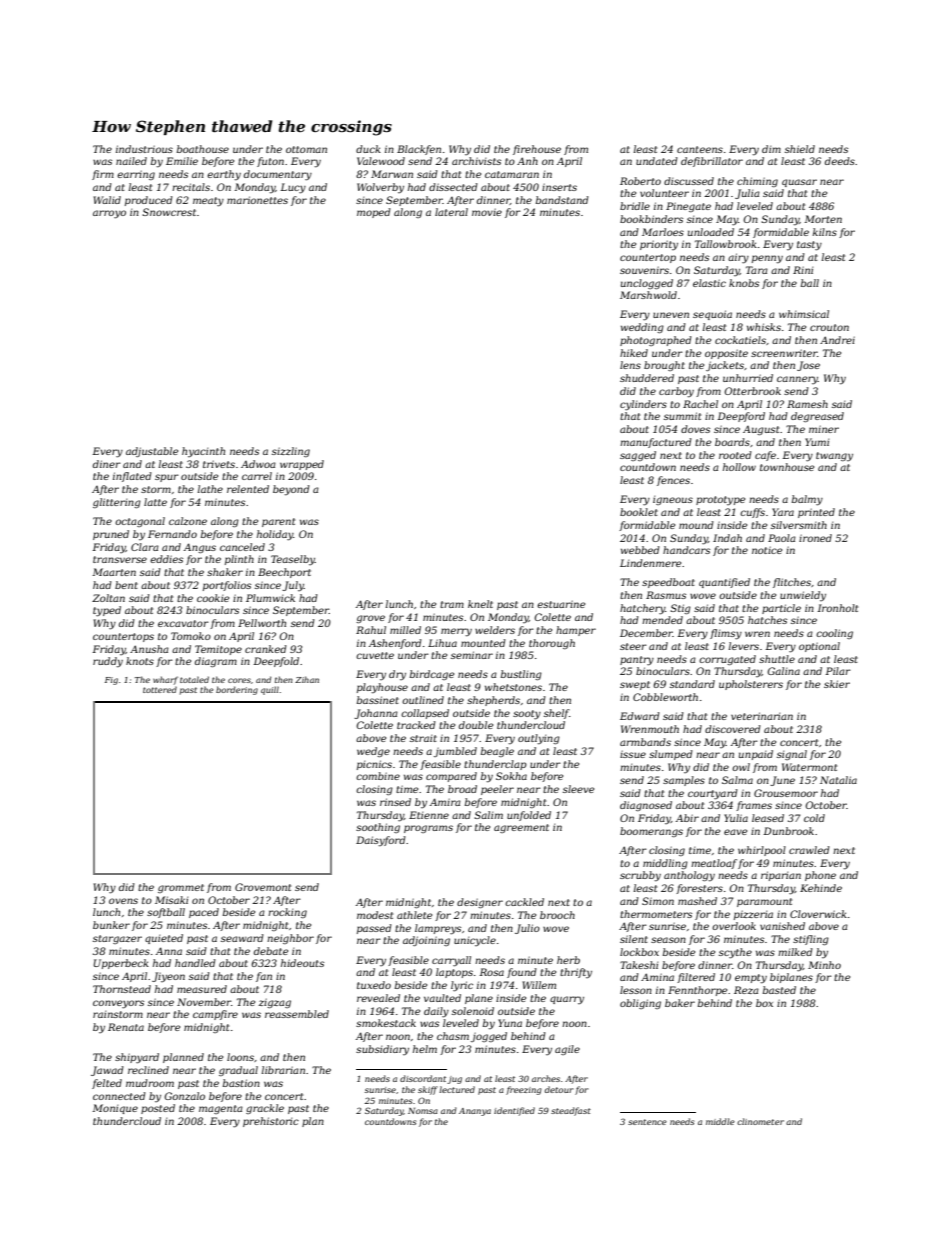 The height and width of the screenshot is (1233, 952). Describe the element at coordinates (378, 998) in the screenshot. I see `revealed` at that location.
